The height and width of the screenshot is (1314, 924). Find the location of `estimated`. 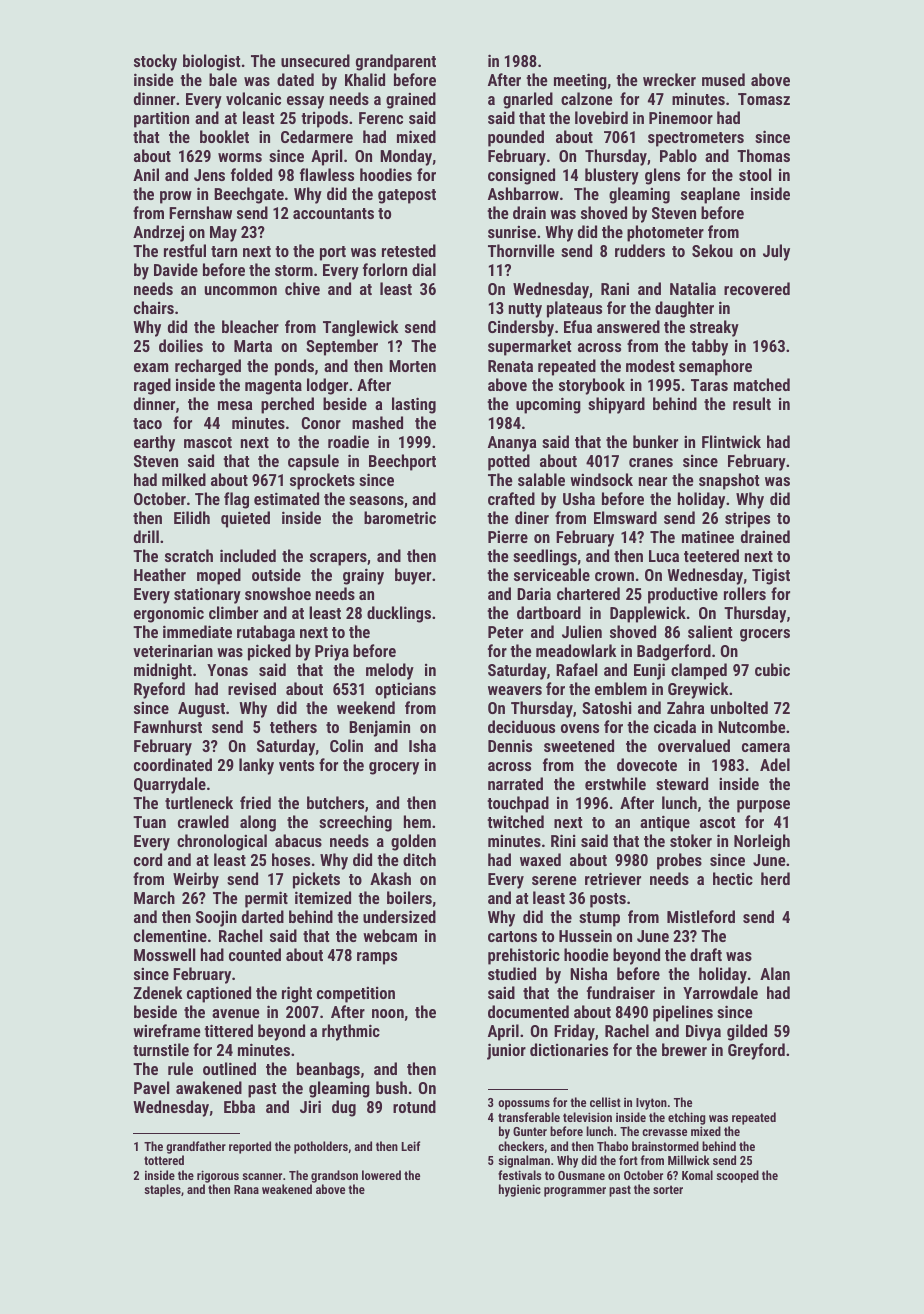

estimated is located at coordinates (286, 498).
